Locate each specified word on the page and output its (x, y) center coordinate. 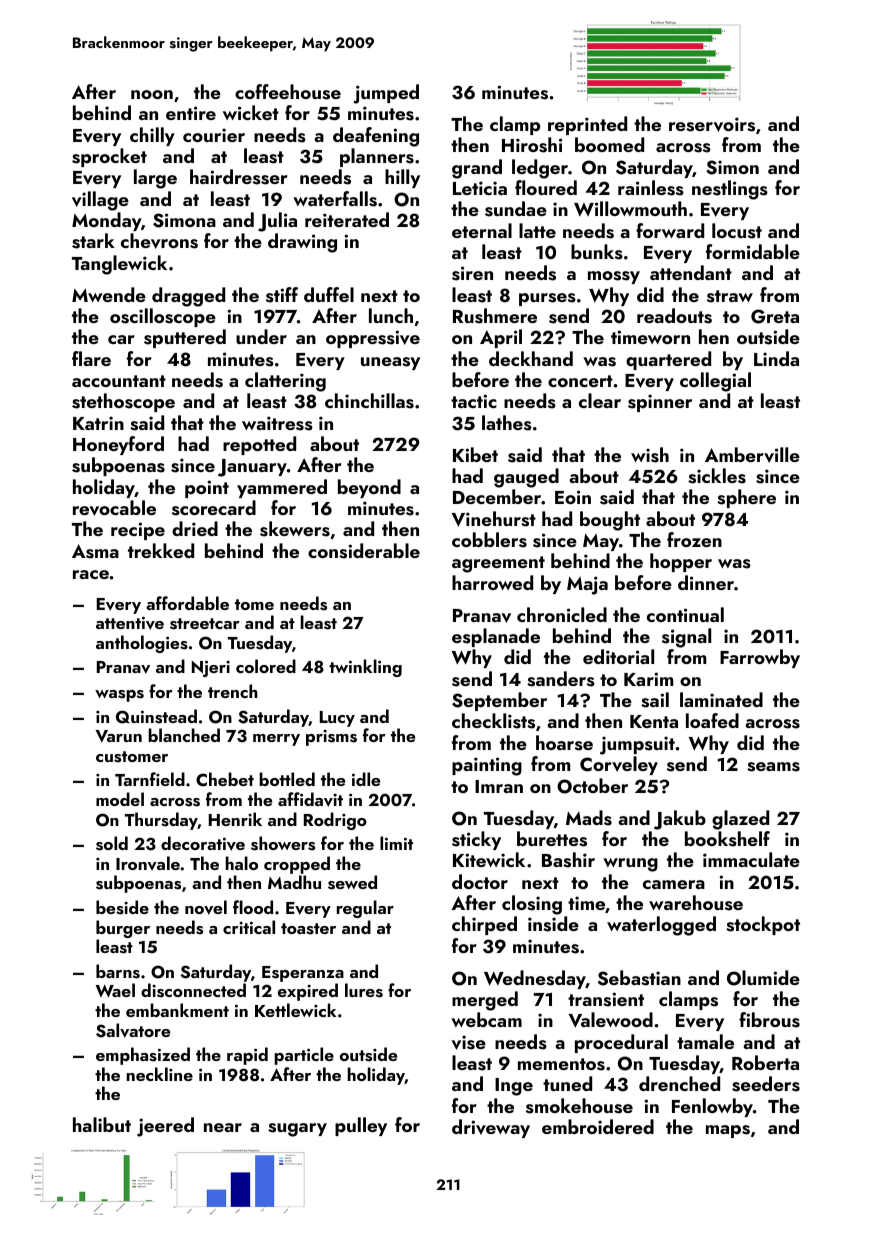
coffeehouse (288, 92)
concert (580, 381)
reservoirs (712, 124)
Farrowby (760, 658)
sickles (717, 476)
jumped (386, 94)
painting (487, 766)
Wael (115, 990)
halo (242, 863)
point (207, 489)
